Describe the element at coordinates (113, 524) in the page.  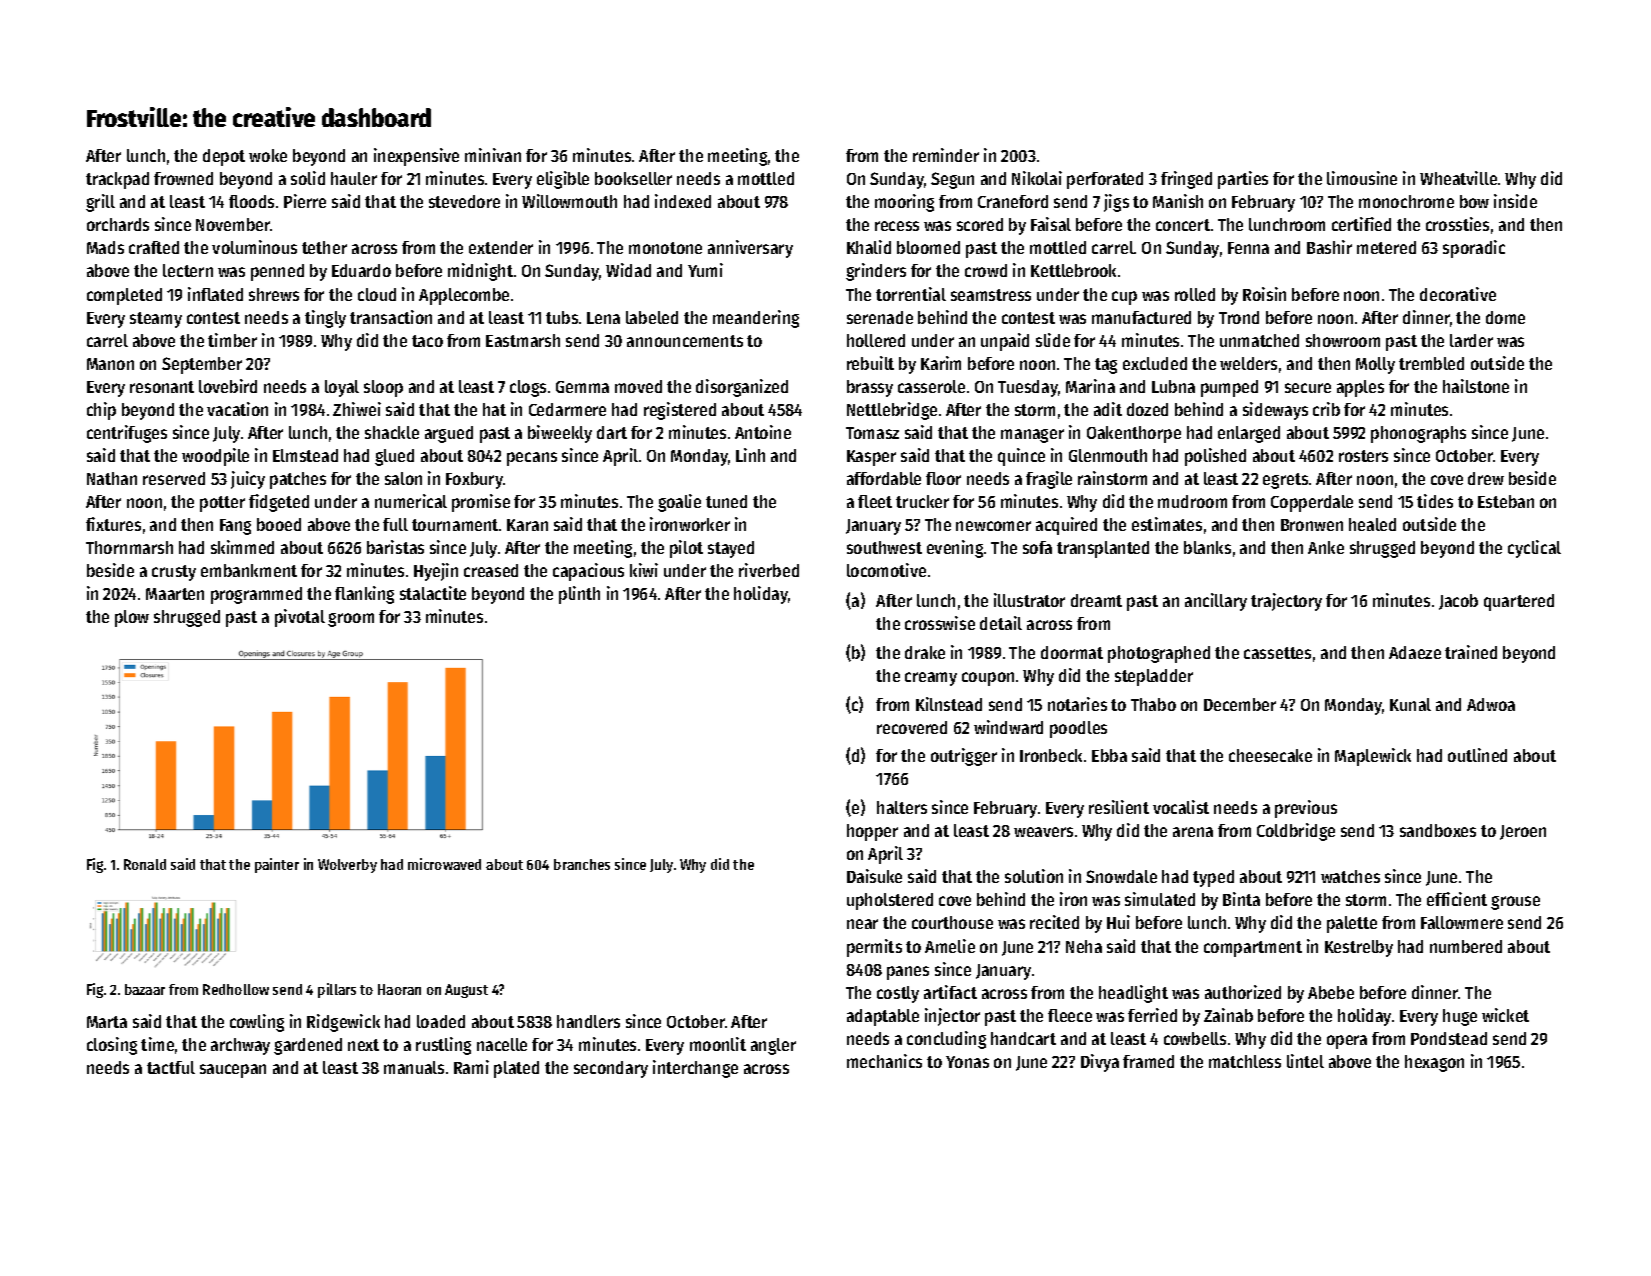
I see `fixtures` at that location.
